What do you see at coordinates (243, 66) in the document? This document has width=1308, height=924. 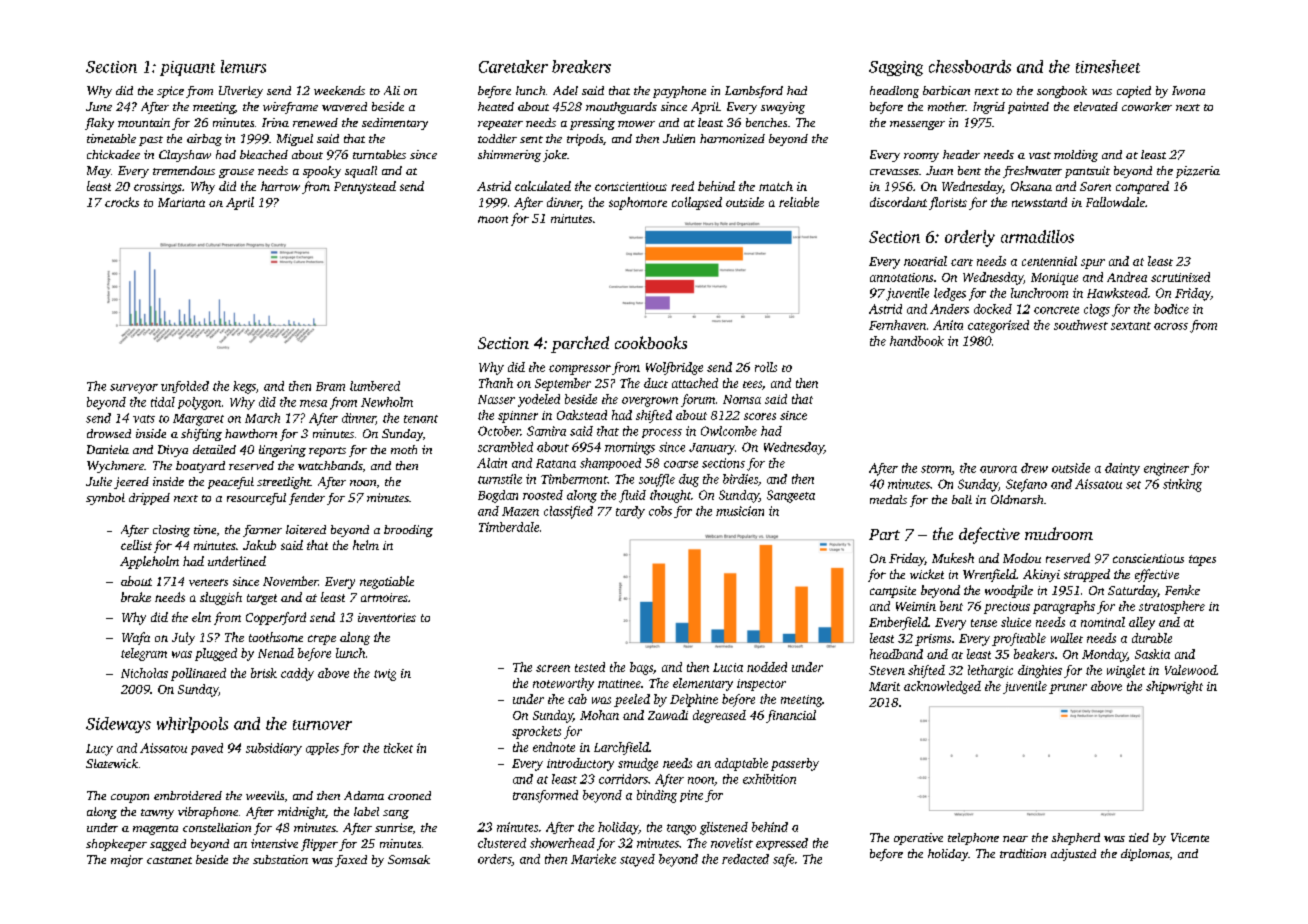 I see `lemurs` at bounding box center [243, 66].
